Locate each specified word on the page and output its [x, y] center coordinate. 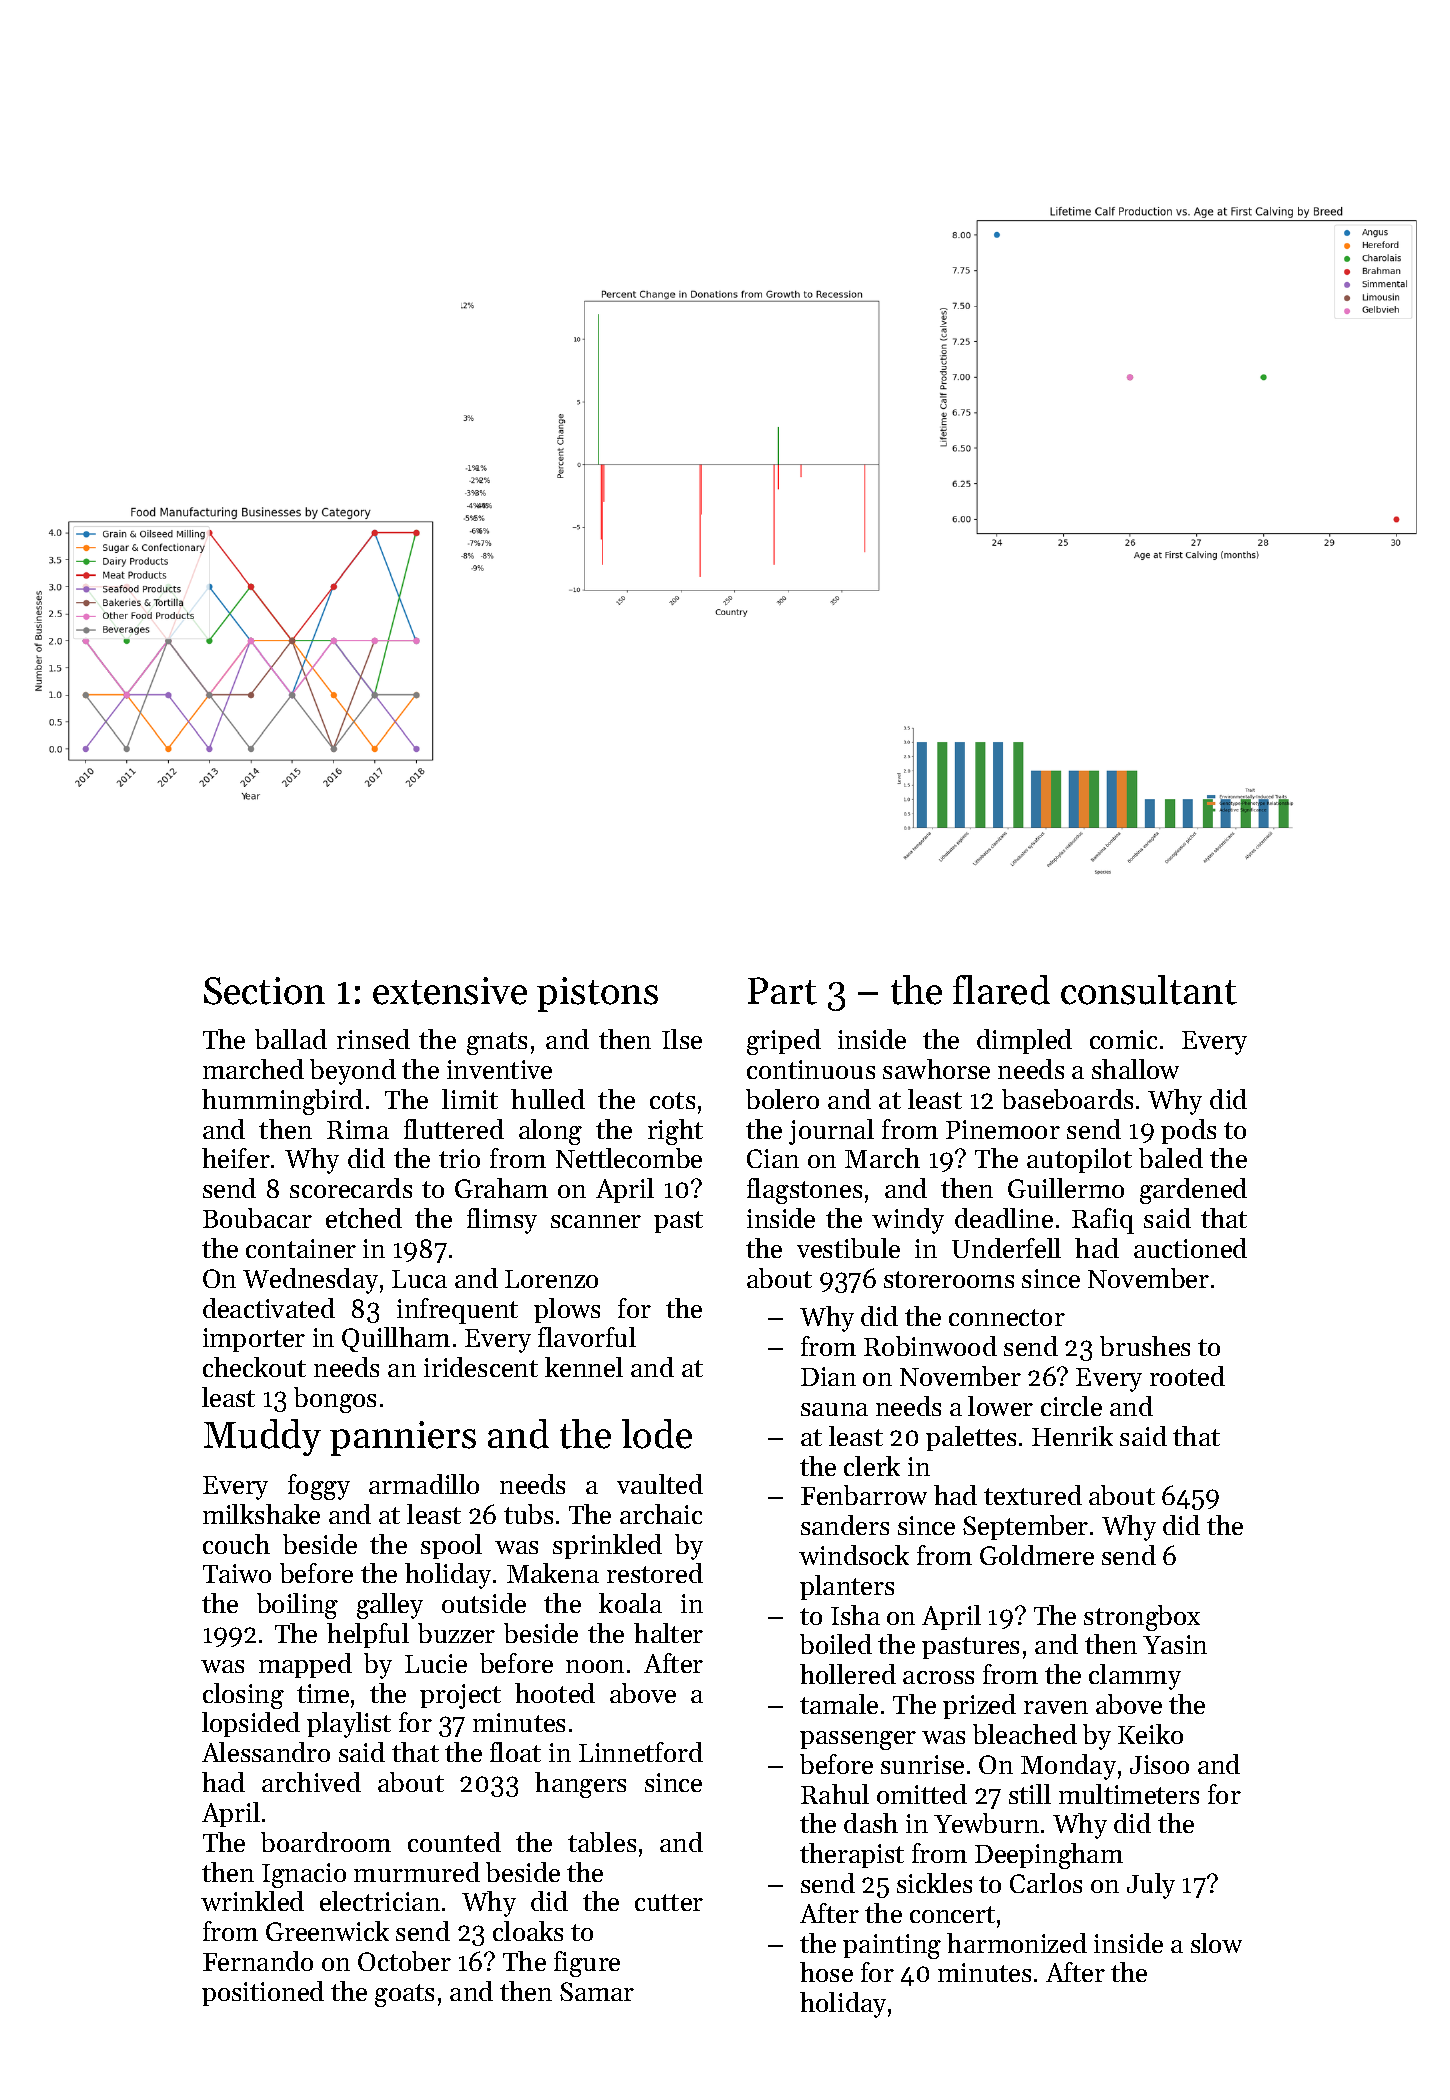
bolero [782, 1099]
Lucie [436, 1663]
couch [236, 1544]
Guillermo [1066, 1188]
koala [630, 1603]
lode [657, 1434]
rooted [1187, 1376]
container [301, 1248]
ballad [291, 1039]
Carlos [1046, 1883]
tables [602, 1842]
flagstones [804, 1191]
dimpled [1024, 1041]
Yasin [1175, 1644]
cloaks [528, 1931]
